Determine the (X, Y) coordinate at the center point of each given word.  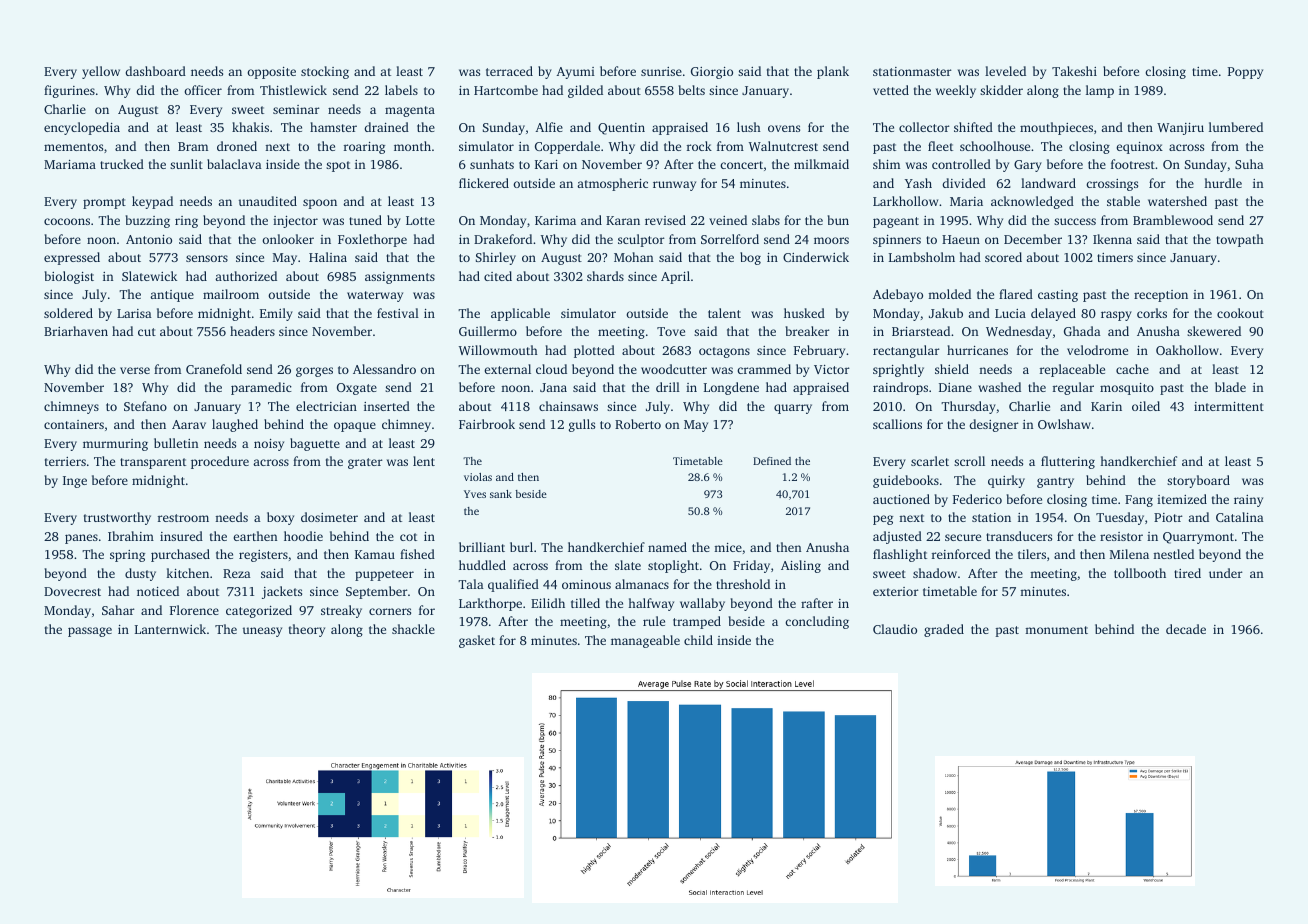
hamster (333, 127)
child (698, 640)
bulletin (176, 443)
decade (1186, 629)
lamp (1100, 91)
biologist (69, 277)
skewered (1214, 331)
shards (605, 276)
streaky (341, 611)
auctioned (901, 499)
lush (749, 127)
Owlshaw (1064, 424)
